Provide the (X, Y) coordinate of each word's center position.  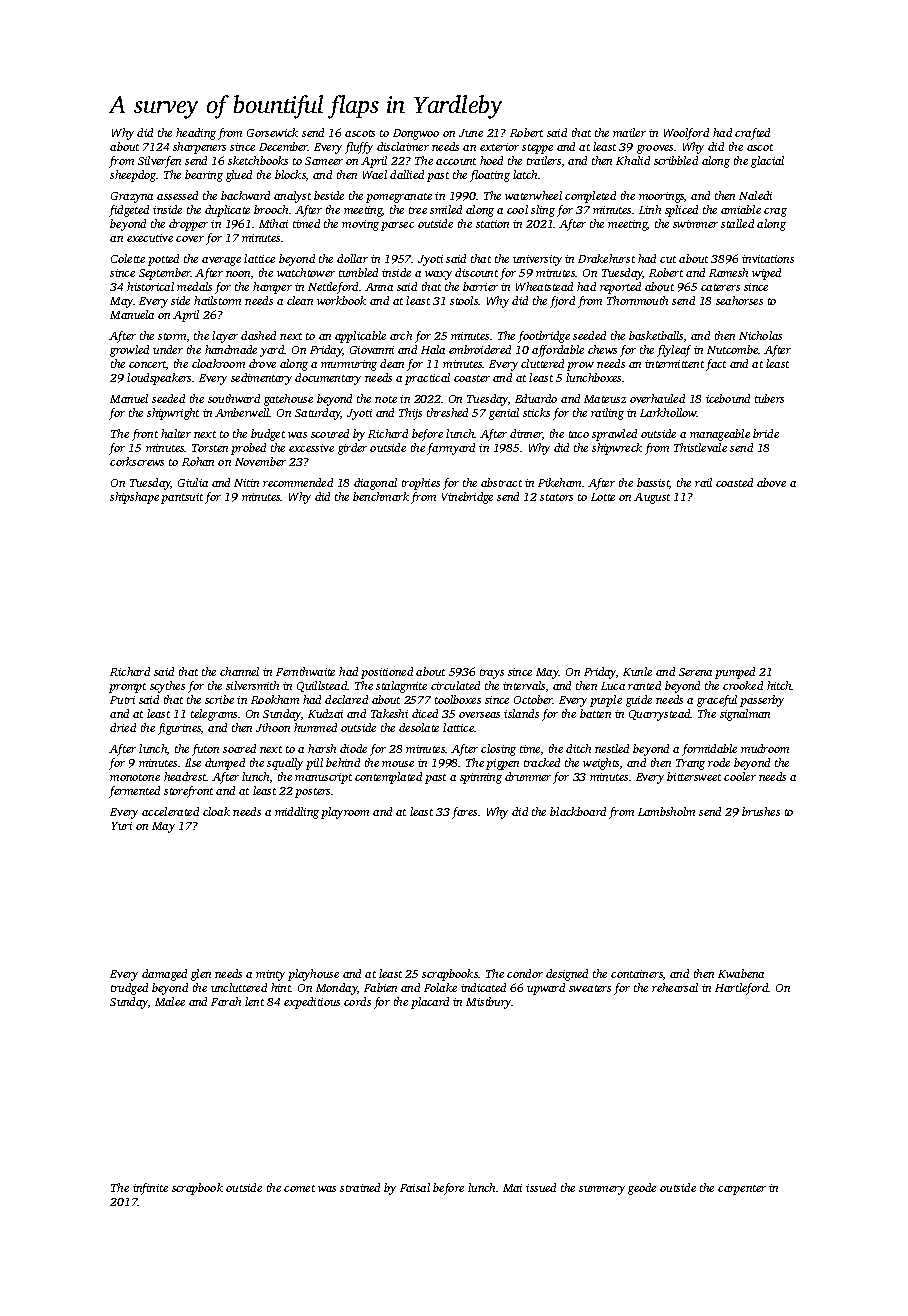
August (652, 498)
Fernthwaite (305, 671)
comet (299, 1188)
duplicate (227, 211)
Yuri (122, 826)
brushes (761, 811)
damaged (164, 975)
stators (556, 497)
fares (464, 813)
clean (300, 300)
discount (476, 272)
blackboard (578, 811)
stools (464, 300)
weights (601, 764)
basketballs (656, 335)
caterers (720, 287)
